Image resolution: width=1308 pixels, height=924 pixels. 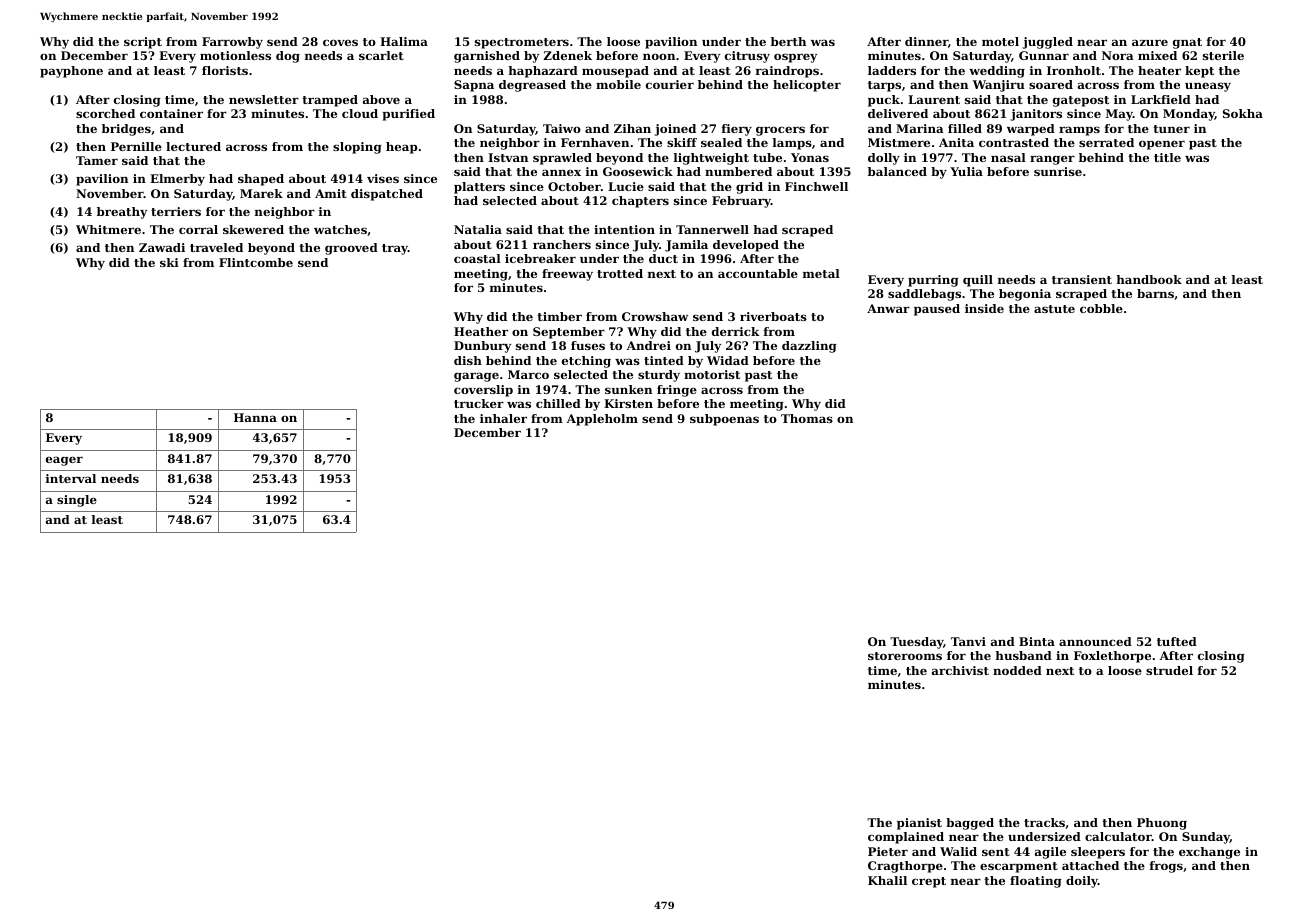 What do you see at coordinates (522, 43) in the document?
I see `spectrometers` at bounding box center [522, 43].
